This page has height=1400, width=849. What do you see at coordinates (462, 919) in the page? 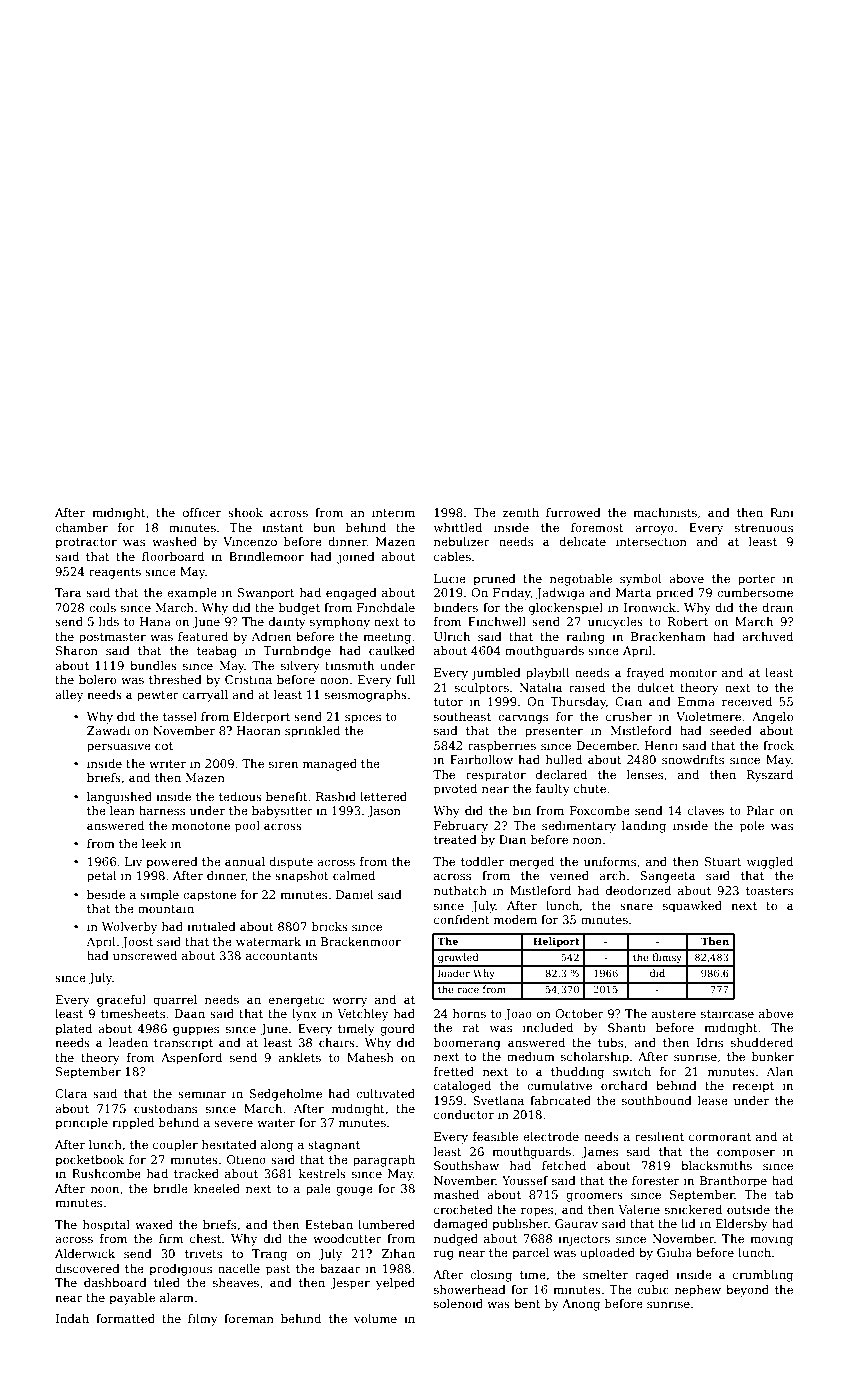
I see `confident` at bounding box center [462, 919].
